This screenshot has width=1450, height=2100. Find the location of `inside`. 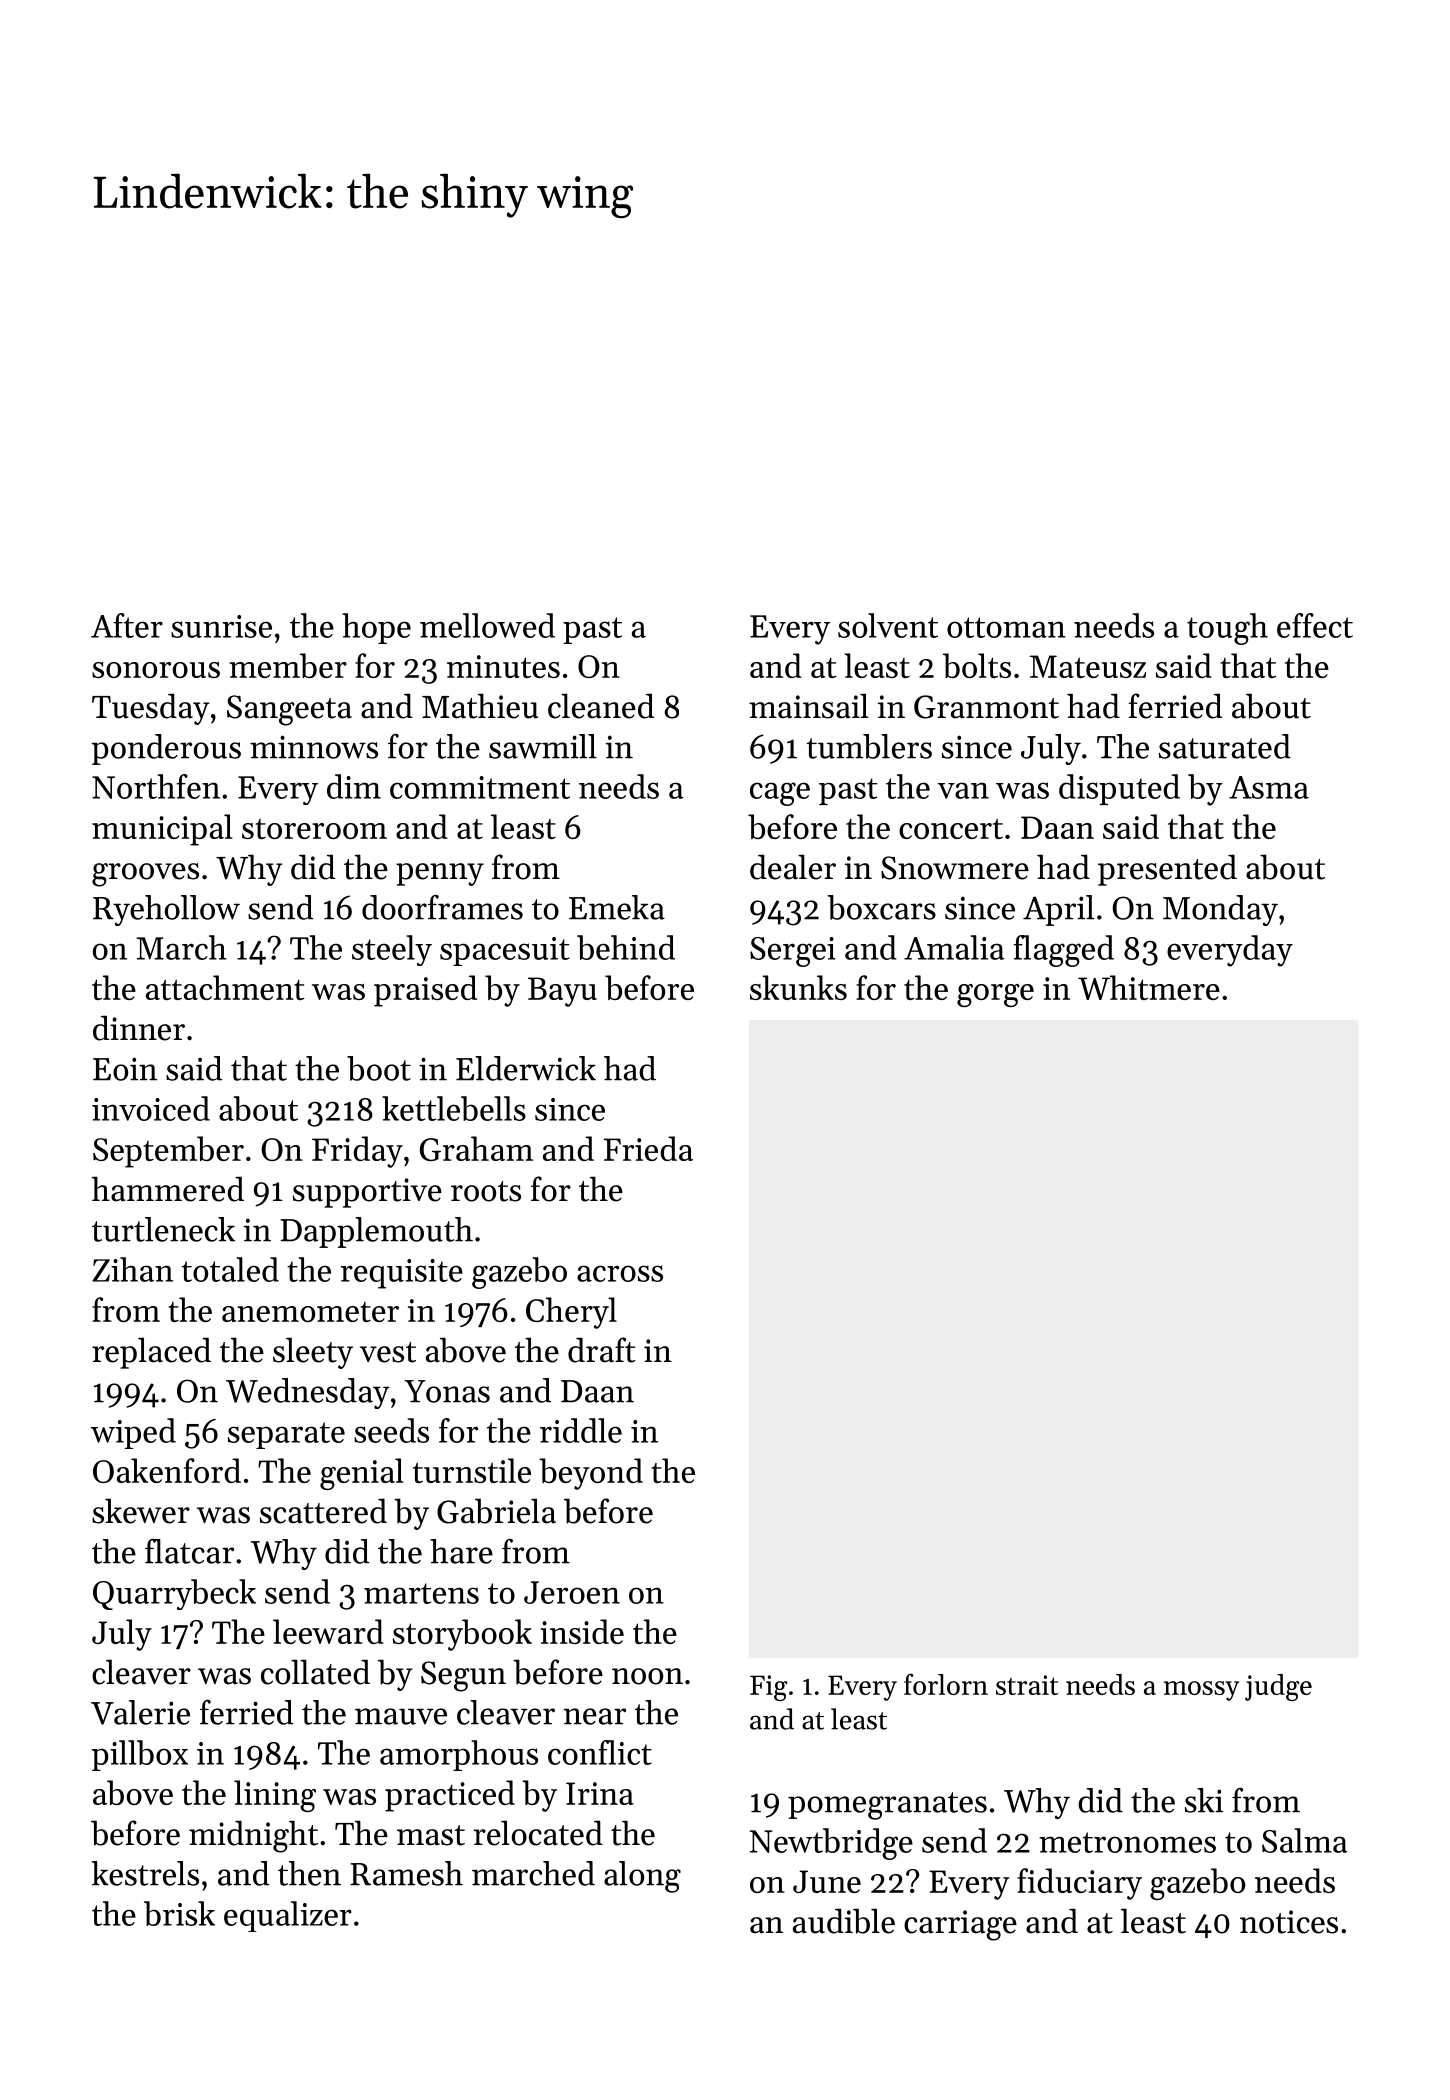

inside is located at coordinates (582, 1631).
